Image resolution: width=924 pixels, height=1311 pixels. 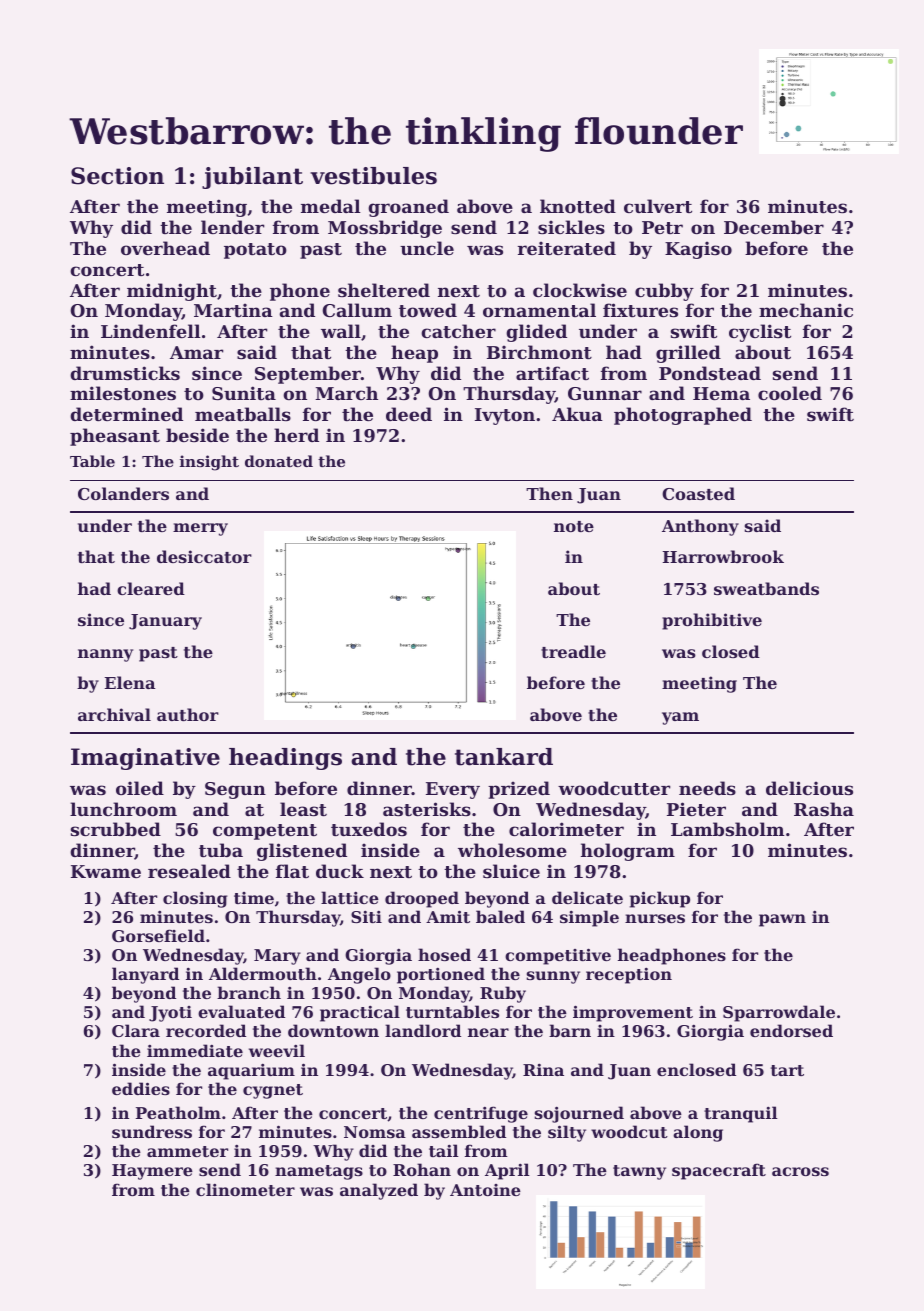 What do you see at coordinates (152, 1172) in the screenshot?
I see `Haymere` at bounding box center [152, 1172].
